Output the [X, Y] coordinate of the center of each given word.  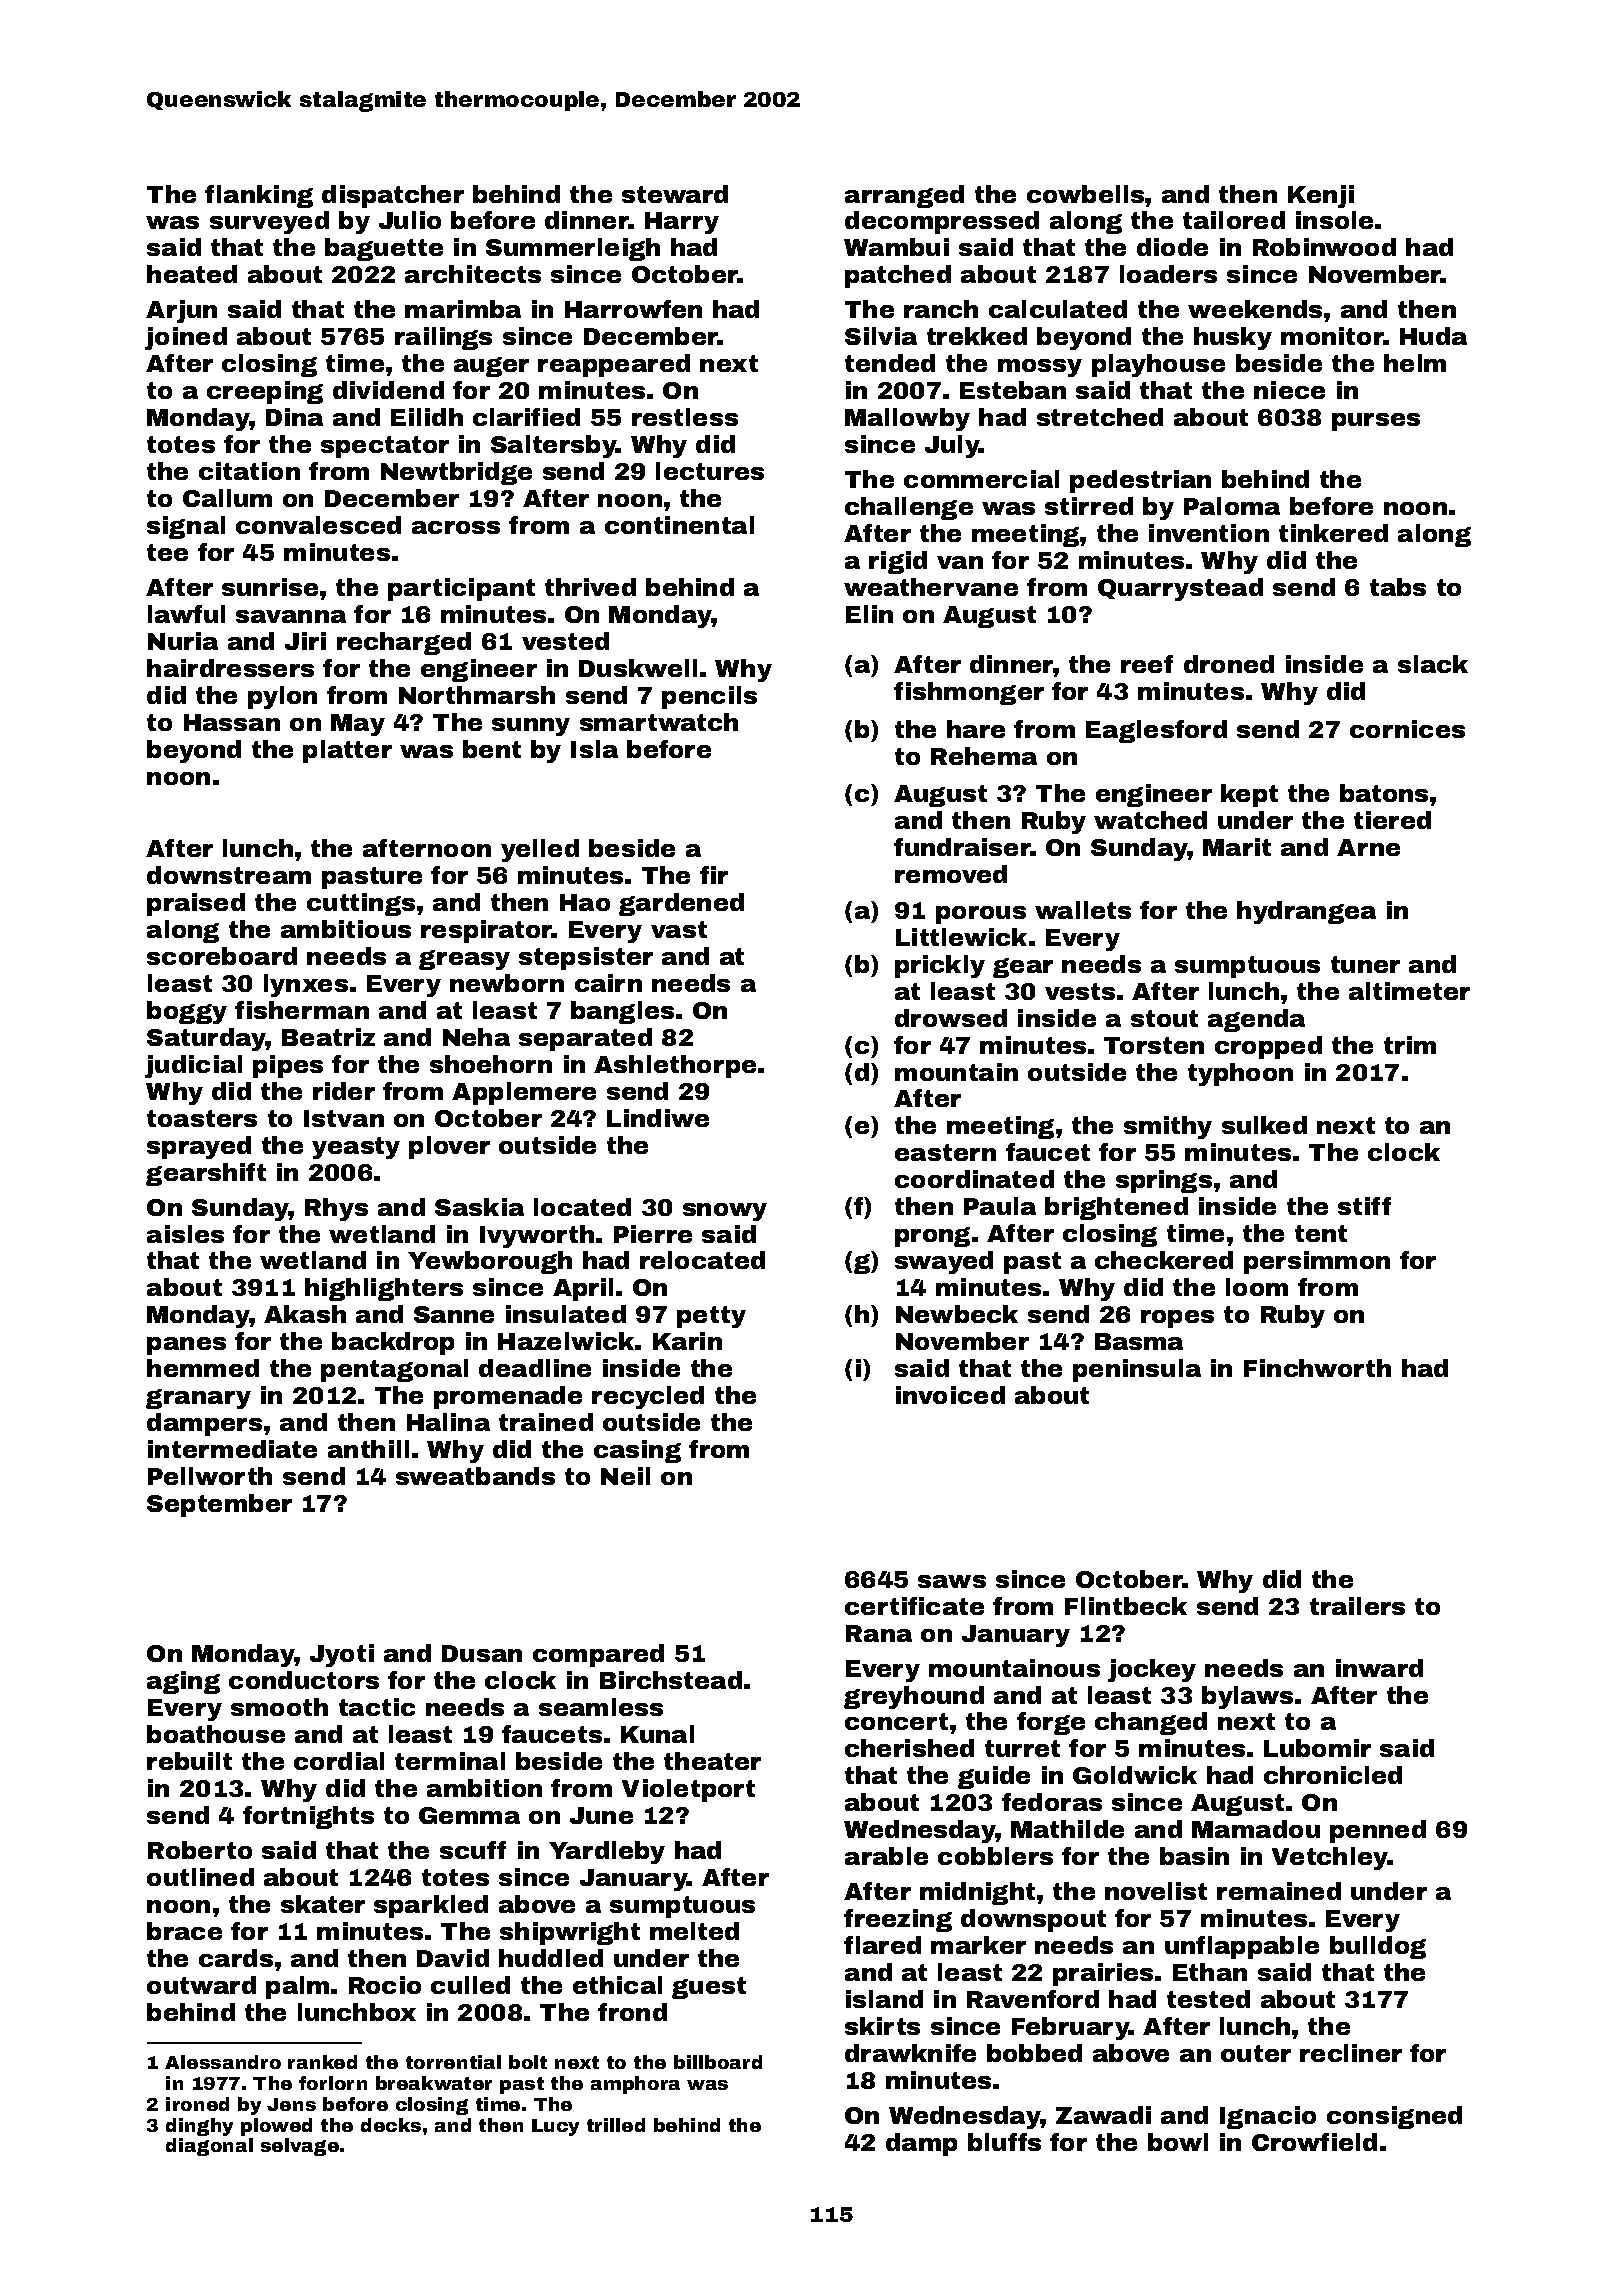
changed [1151, 1723]
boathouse [216, 1734]
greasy [464, 960]
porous [981, 915]
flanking [259, 196]
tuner [1365, 964]
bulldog [1378, 1947]
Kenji [1321, 196]
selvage [300, 2147]
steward [675, 194]
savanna [291, 616]
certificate [914, 1606]
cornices [1407, 729]
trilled [616, 2125]
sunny [531, 727]
